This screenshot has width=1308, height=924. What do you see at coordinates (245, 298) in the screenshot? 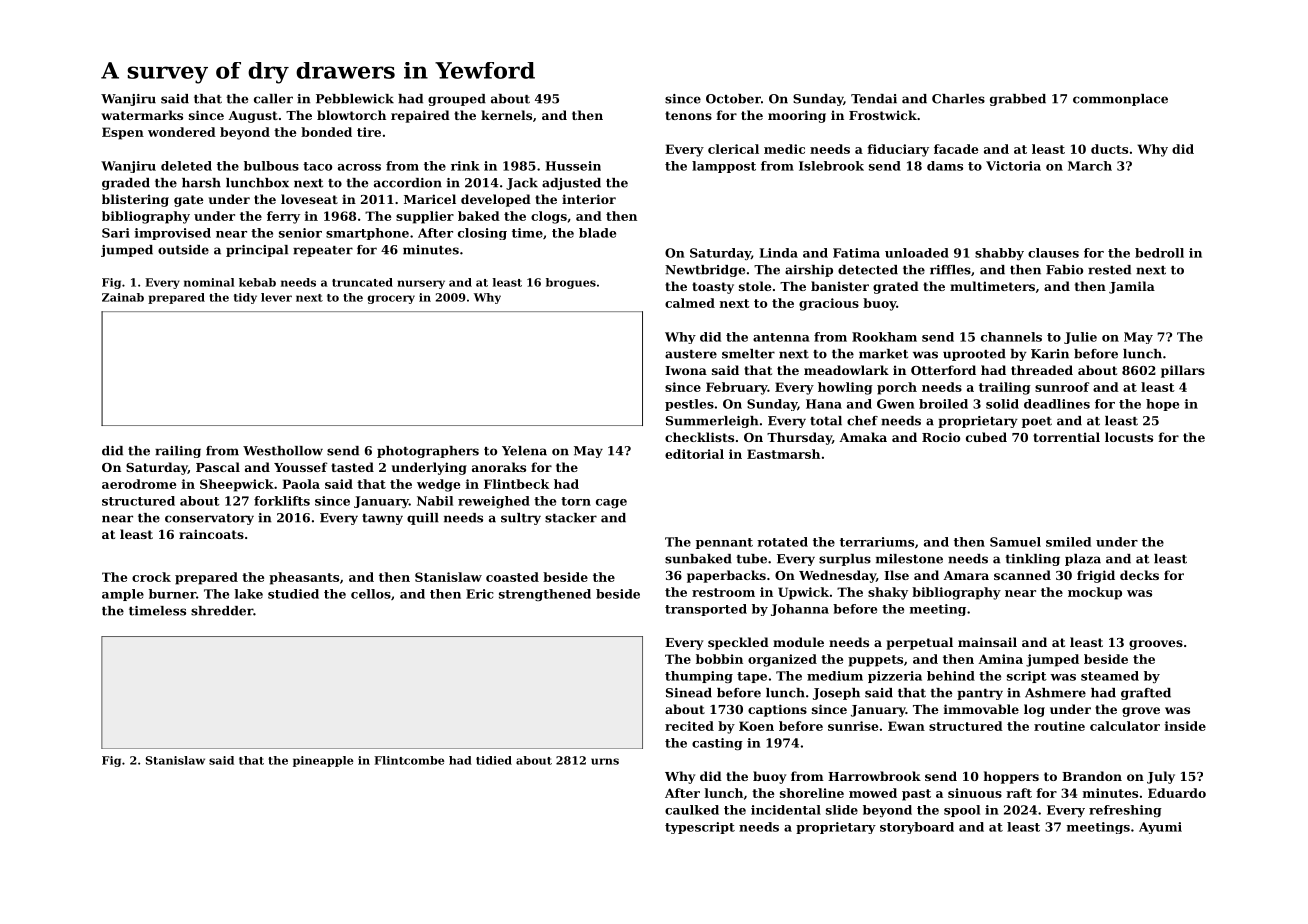
I see `tidy` at bounding box center [245, 298].
